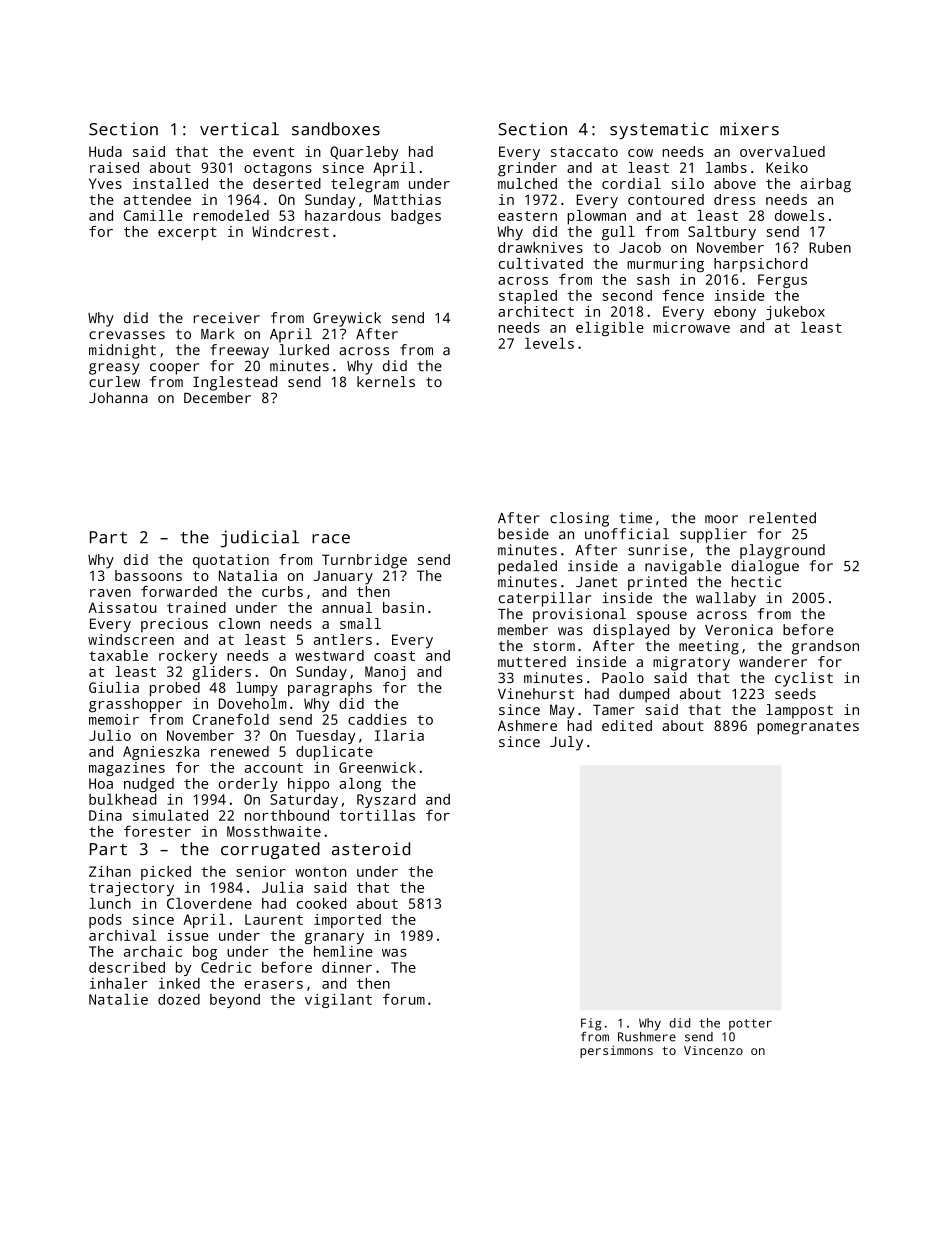 The height and width of the screenshot is (1233, 952). I want to click on staccato, so click(584, 152).
